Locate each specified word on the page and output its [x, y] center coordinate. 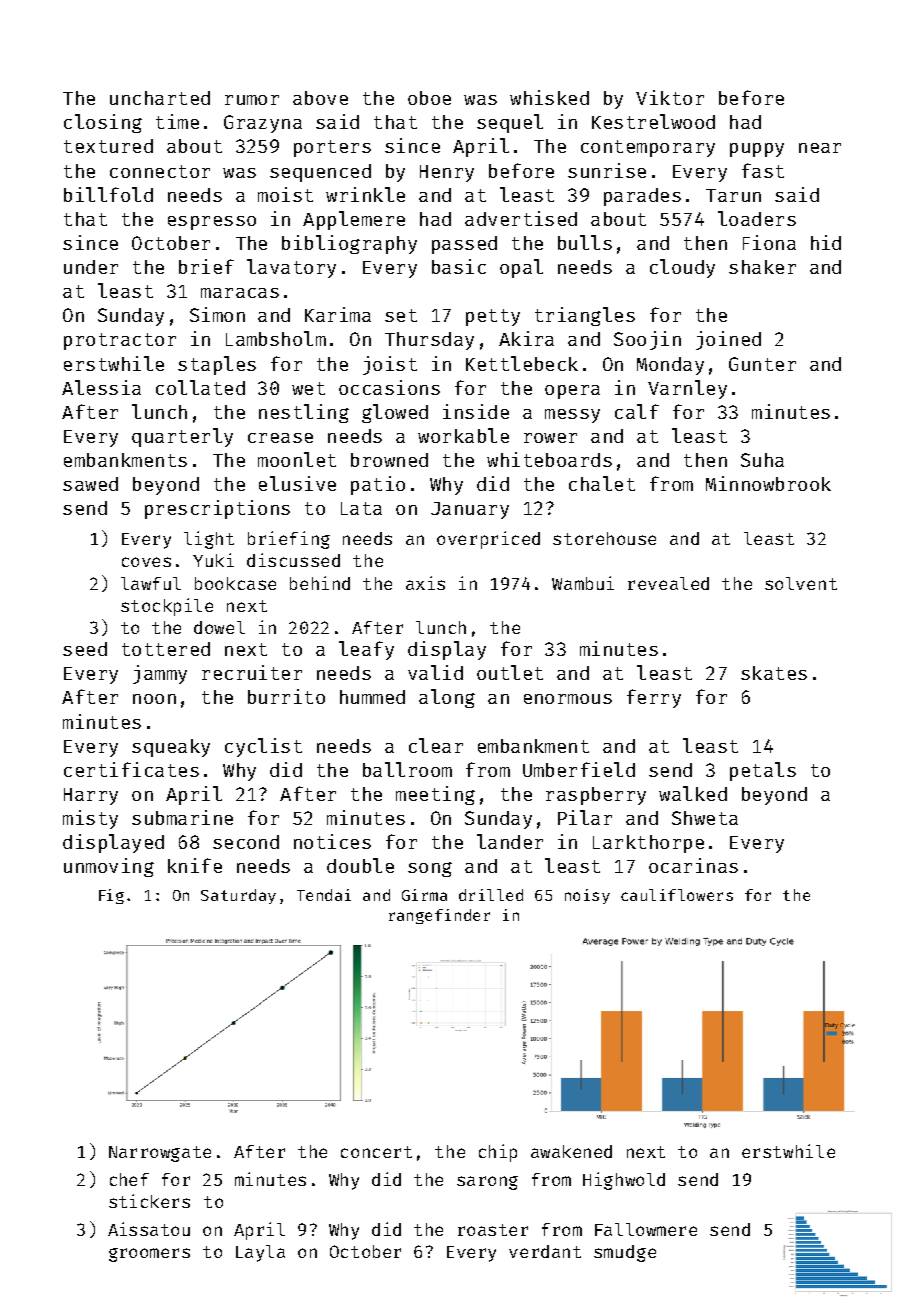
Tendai [324, 895]
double [360, 865]
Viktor [670, 97]
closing [103, 123]
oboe [429, 98]
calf [637, 411]
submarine [182, 817]
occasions [389, 387]
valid [435, 672]
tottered [166, 649]
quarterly [182, 437]
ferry [654, 698]
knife [195, 865]
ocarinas [693, 865]
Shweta [705, 818]
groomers [149, 1255]
